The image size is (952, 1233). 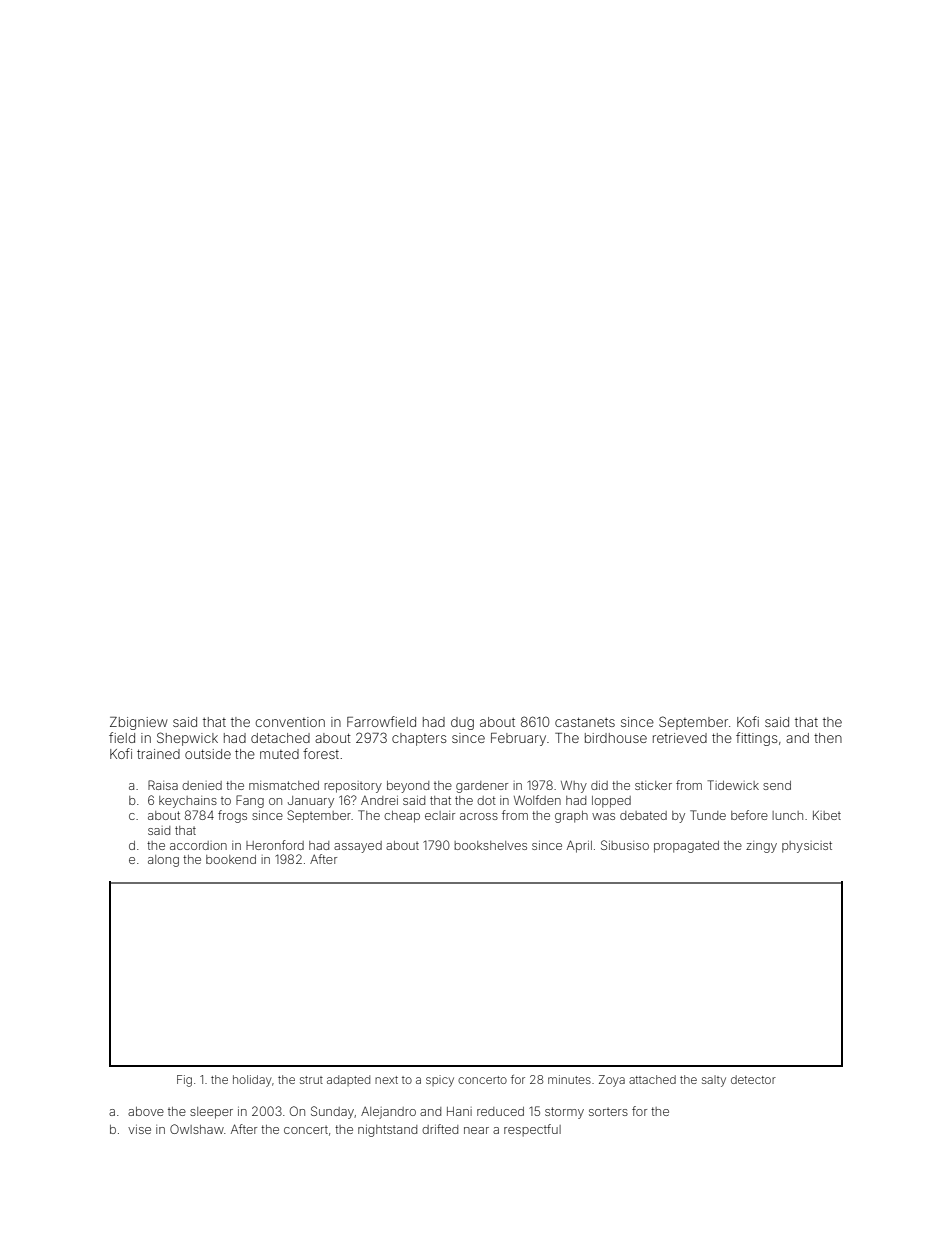 I want to click on minutes, so click(x=569, y=1079).
